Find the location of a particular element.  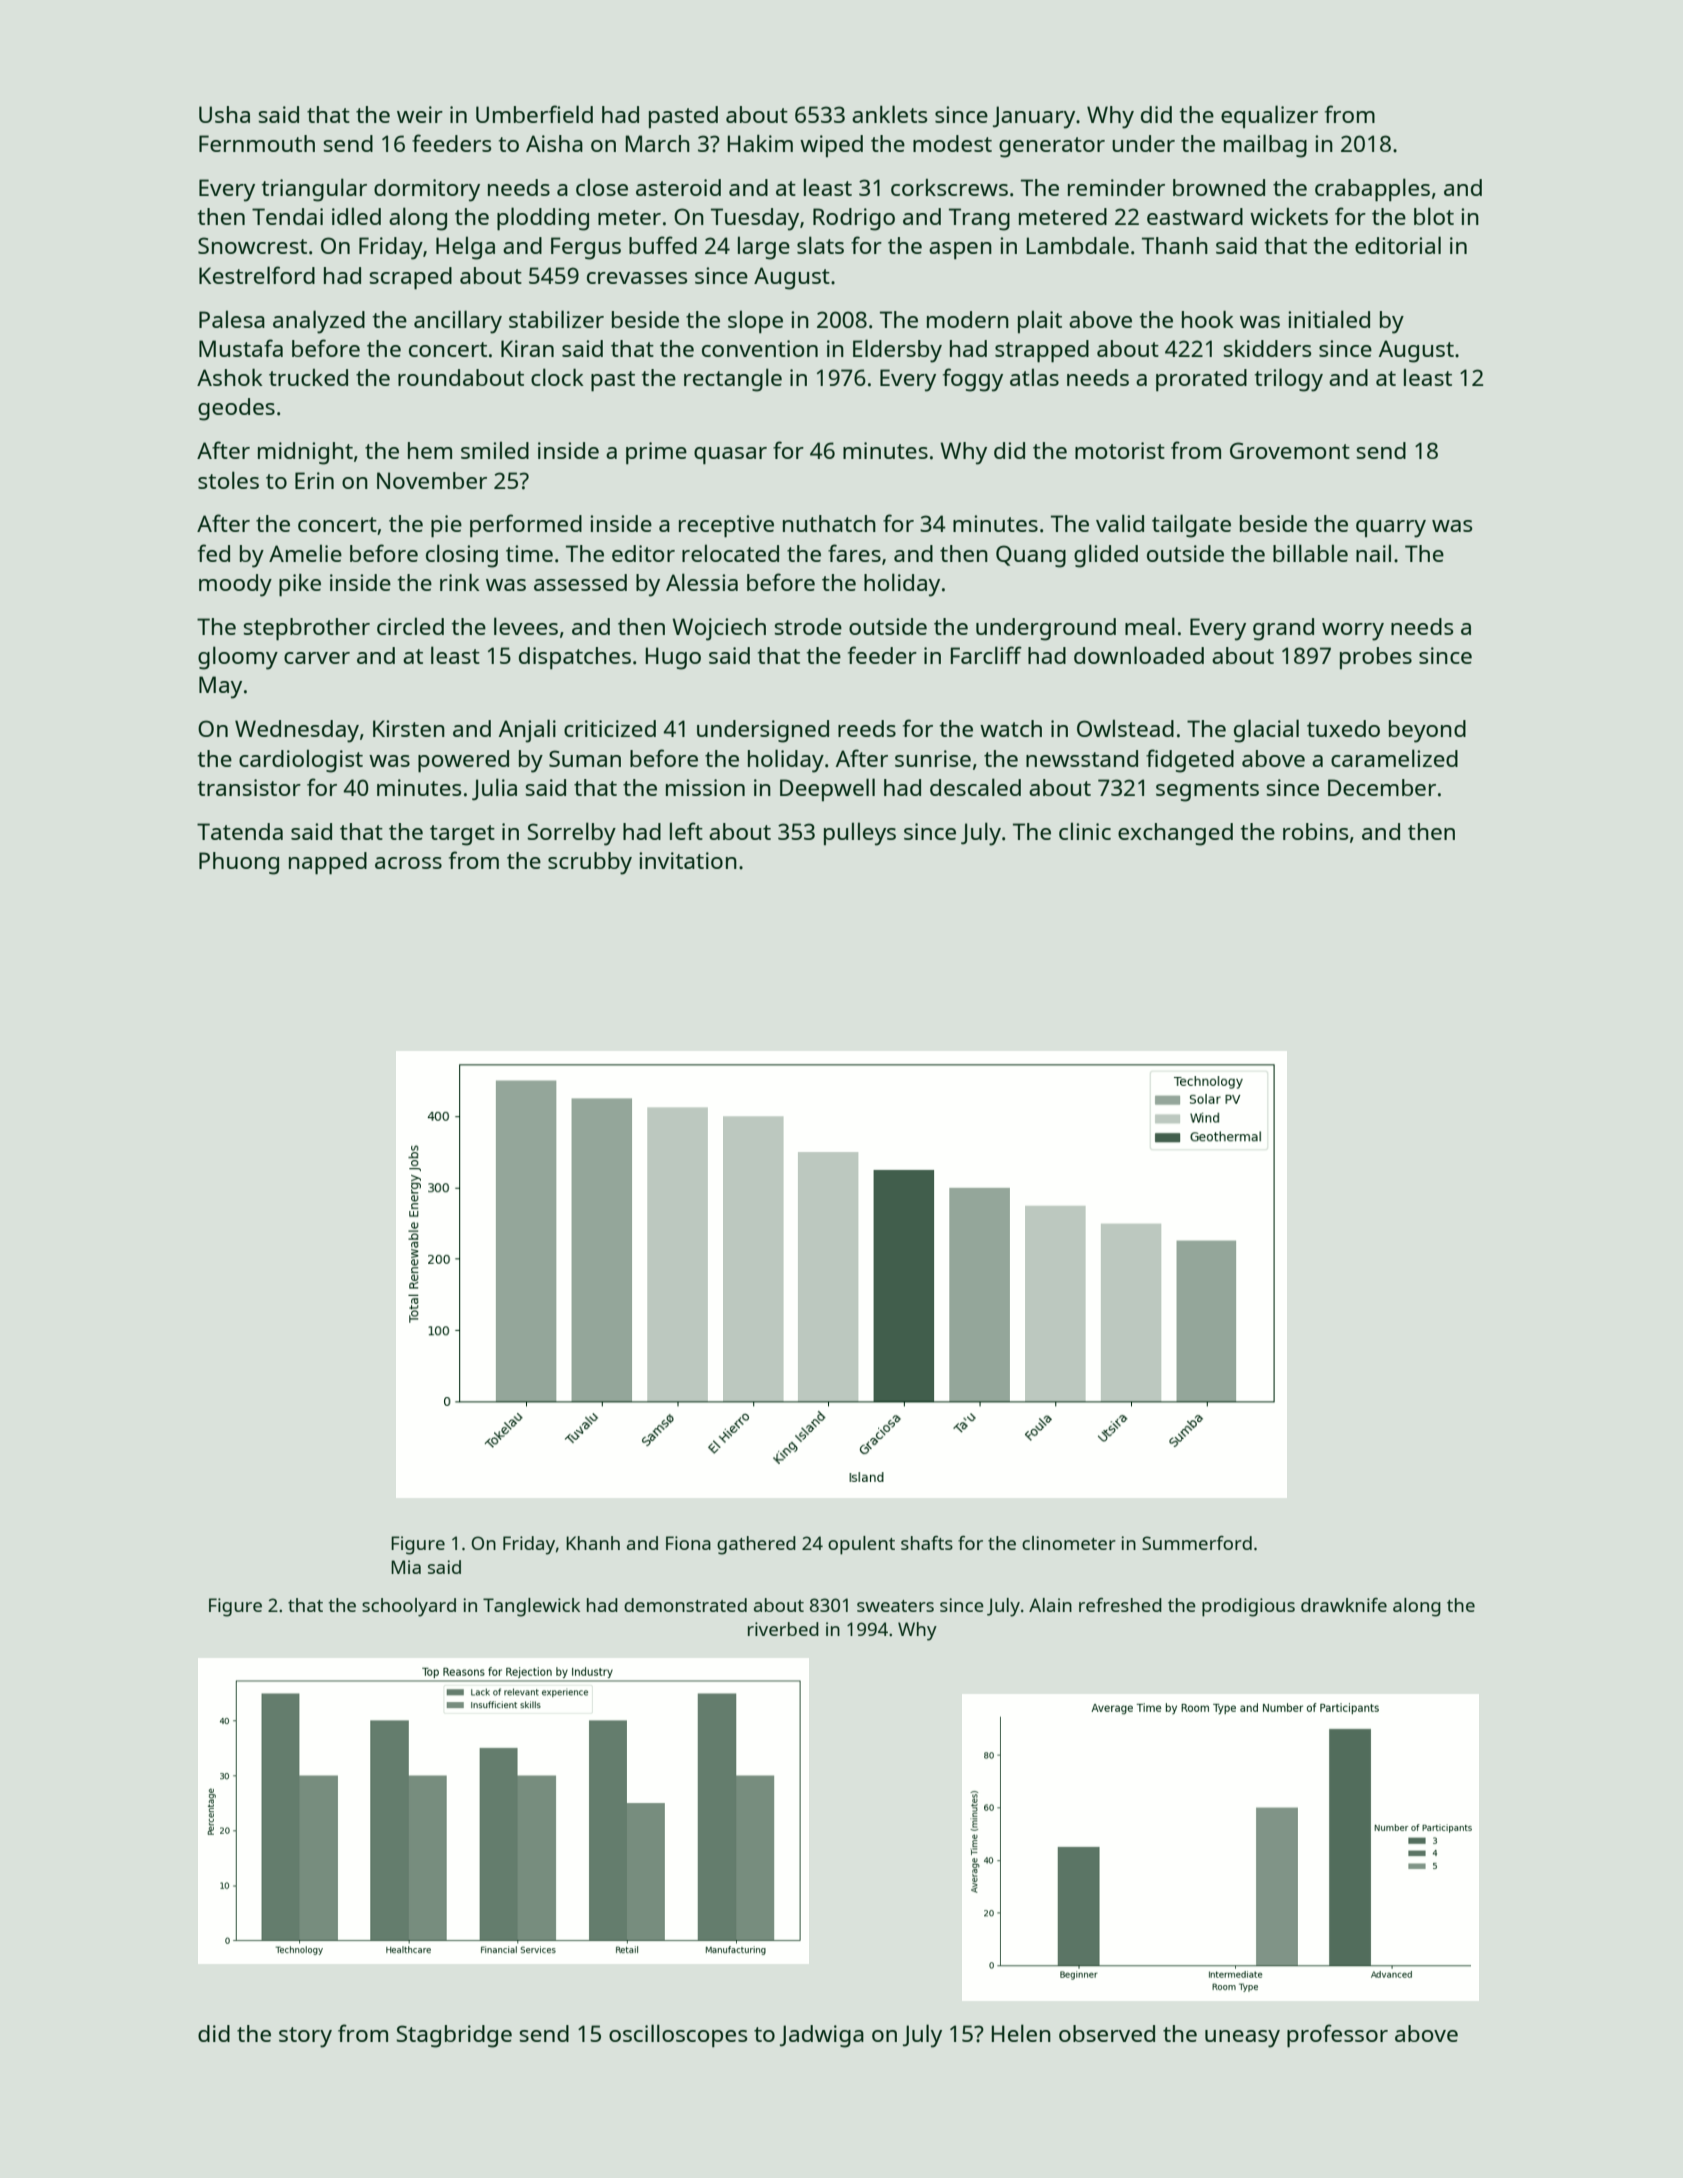

crabapples is located at coordinates (1372, 189).
